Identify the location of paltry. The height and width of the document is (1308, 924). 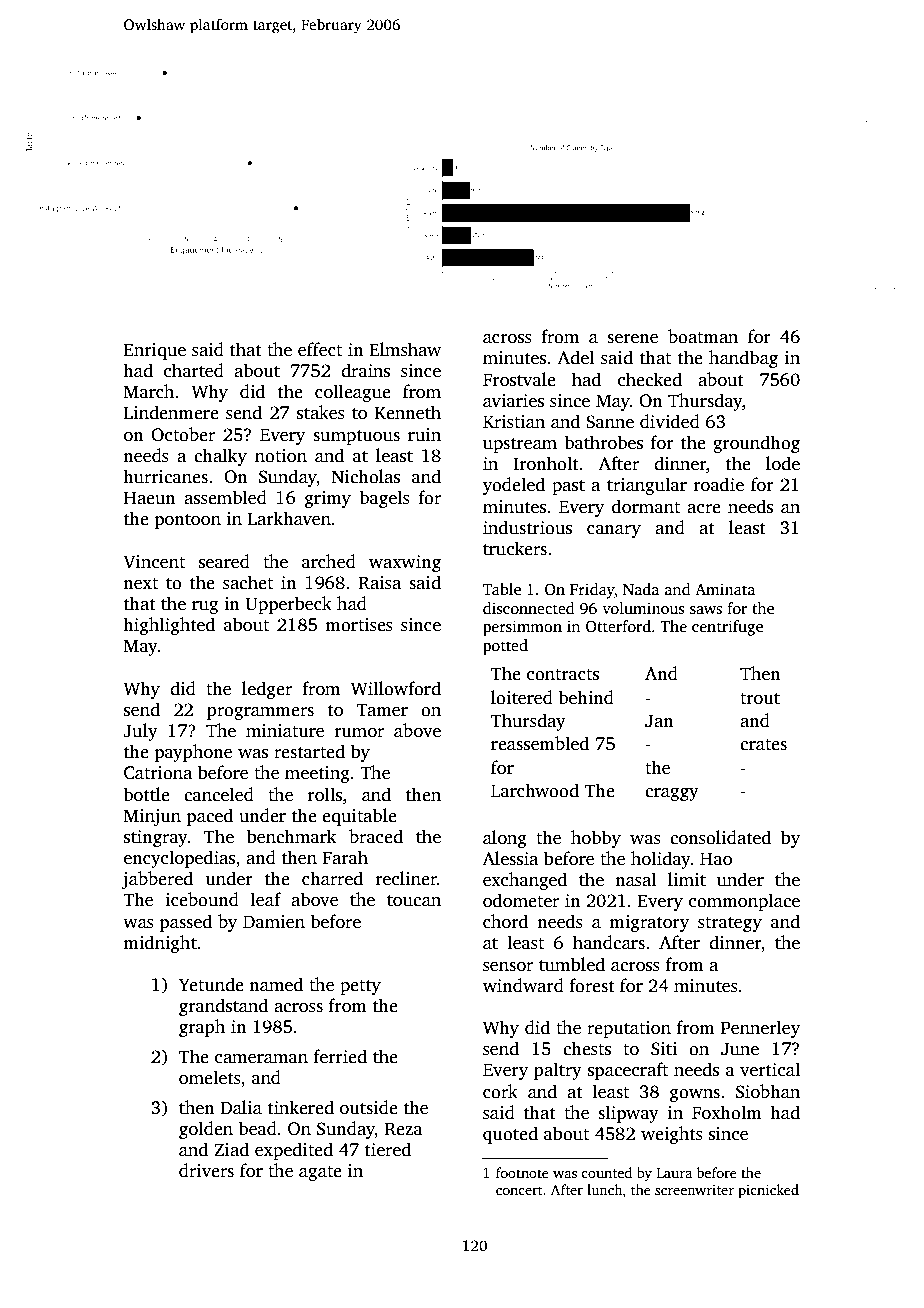
(558, 1071).
